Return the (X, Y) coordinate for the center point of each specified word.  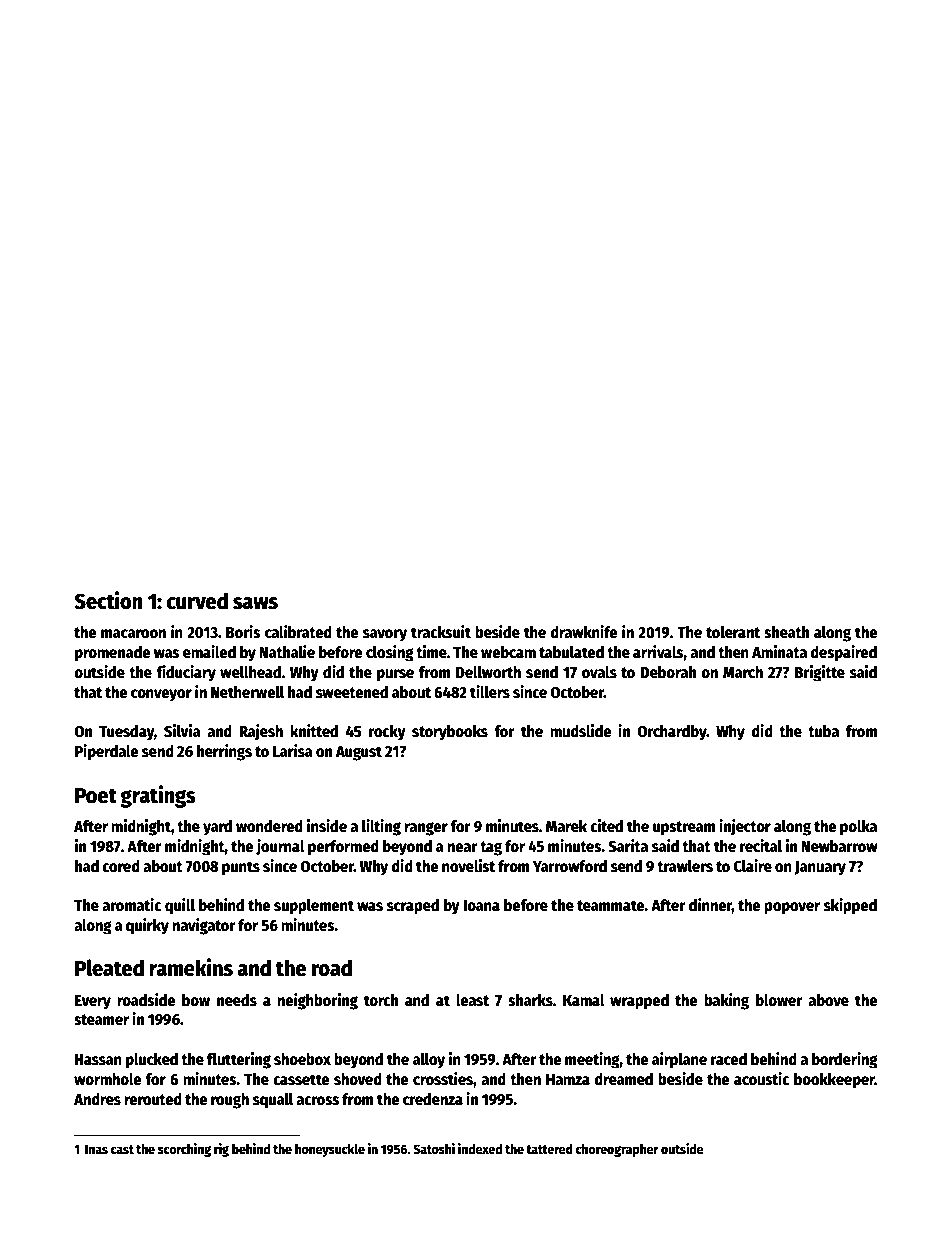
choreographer (617, 1150)
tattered (549, 1149)
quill (180, 906)
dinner (710, 906)
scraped (413, 907)
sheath (786, 632)
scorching (184, 1150)
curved (197, 601)
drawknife (584, 631)
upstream (684, 828)
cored (121, 866)
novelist (468, 865)
